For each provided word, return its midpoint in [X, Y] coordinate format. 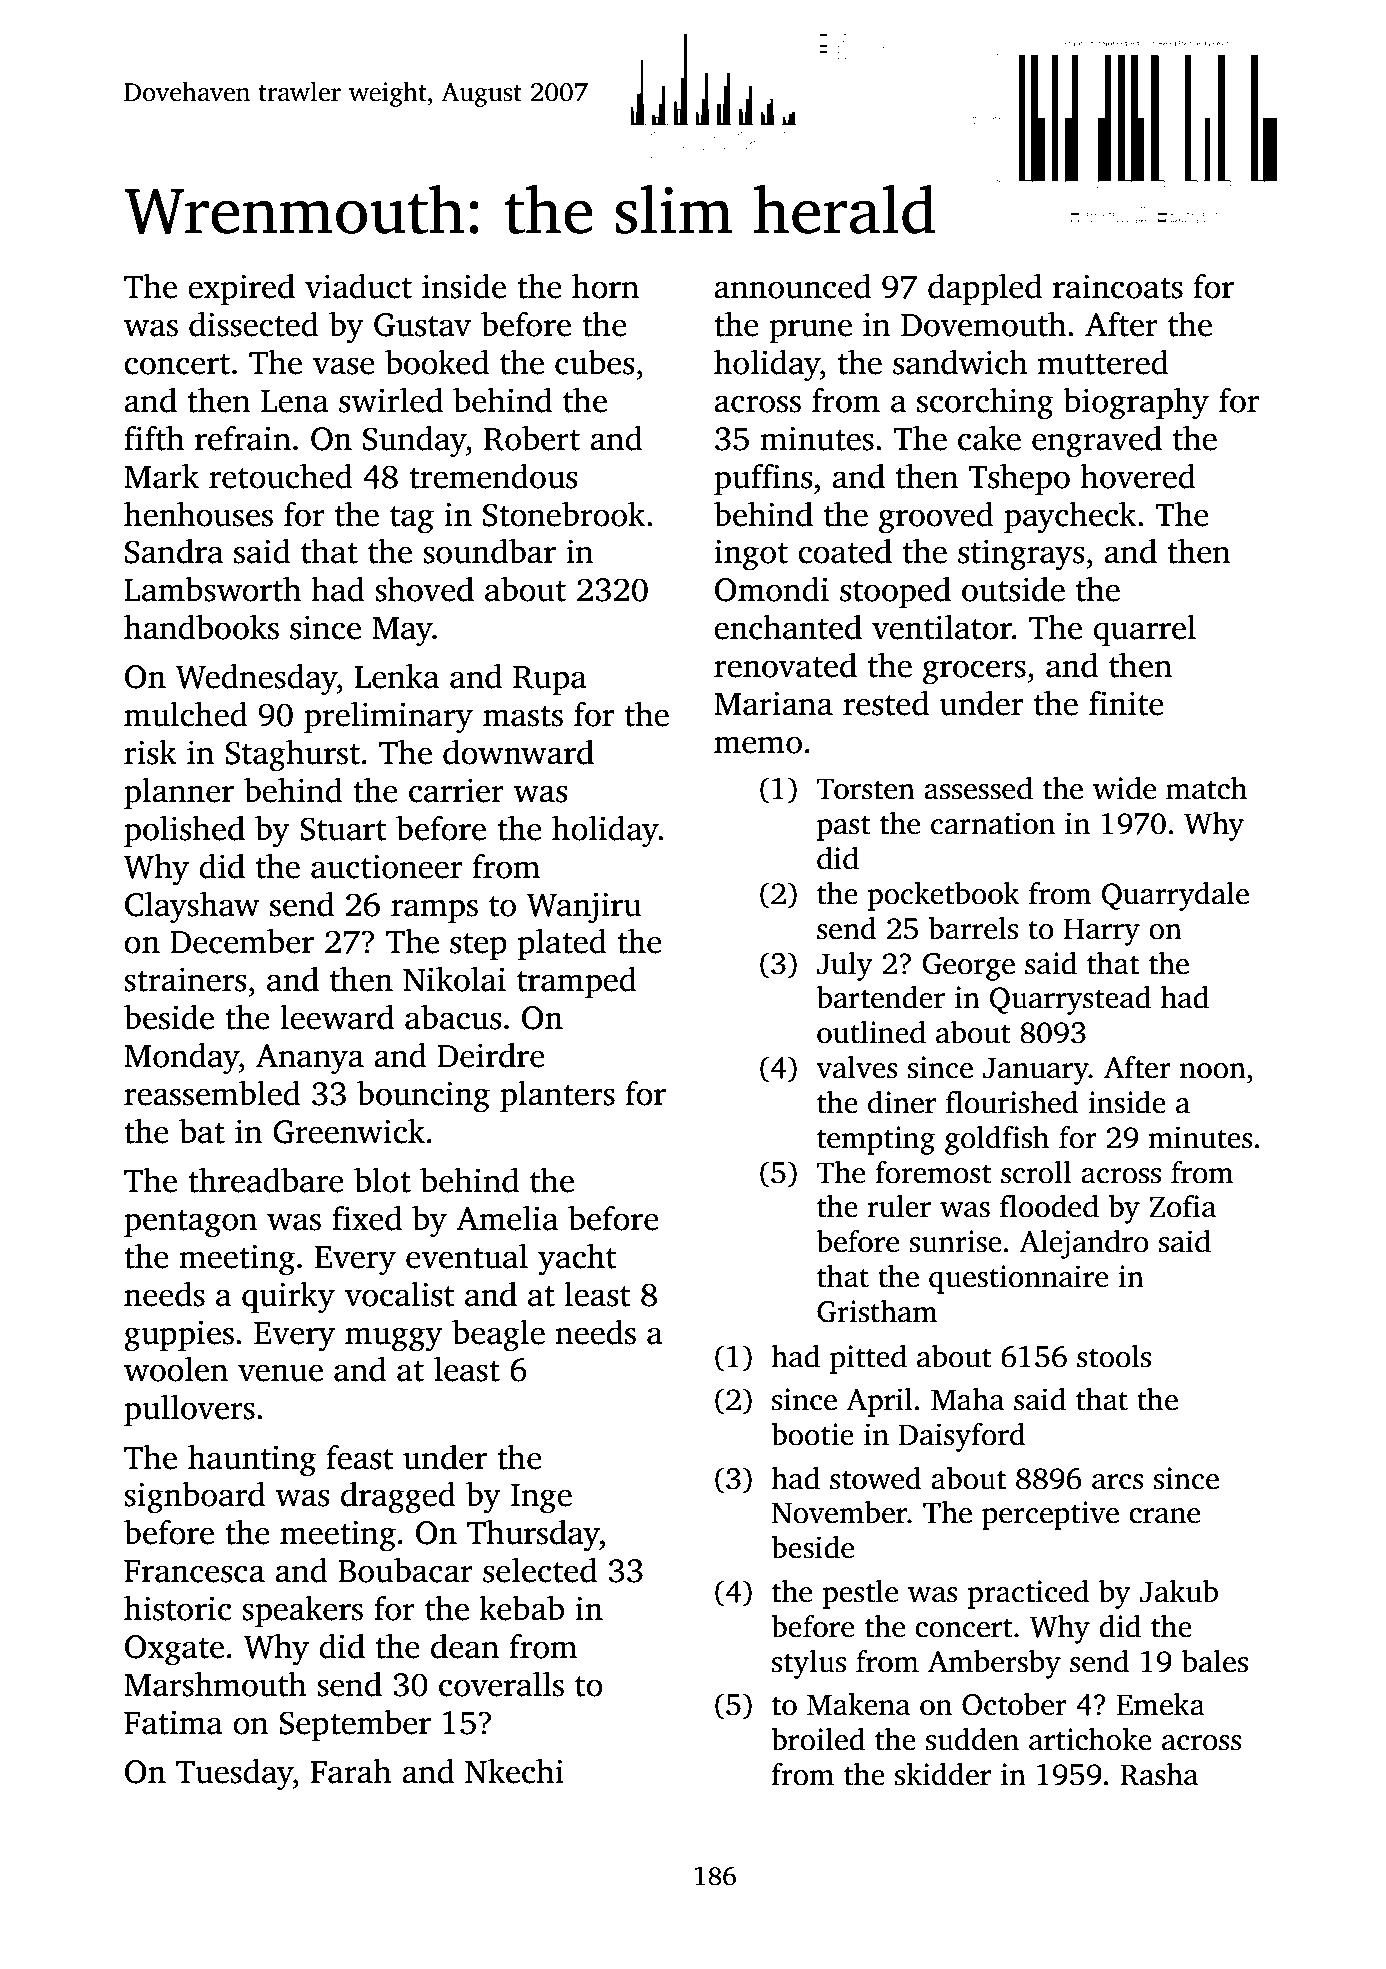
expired [241, 289]
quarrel [1144, 630]
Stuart [343, 829]
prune [810, 331]
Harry [1102, 932]
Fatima [173, 1722]
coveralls [501, 1684]
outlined [871, 1032]
